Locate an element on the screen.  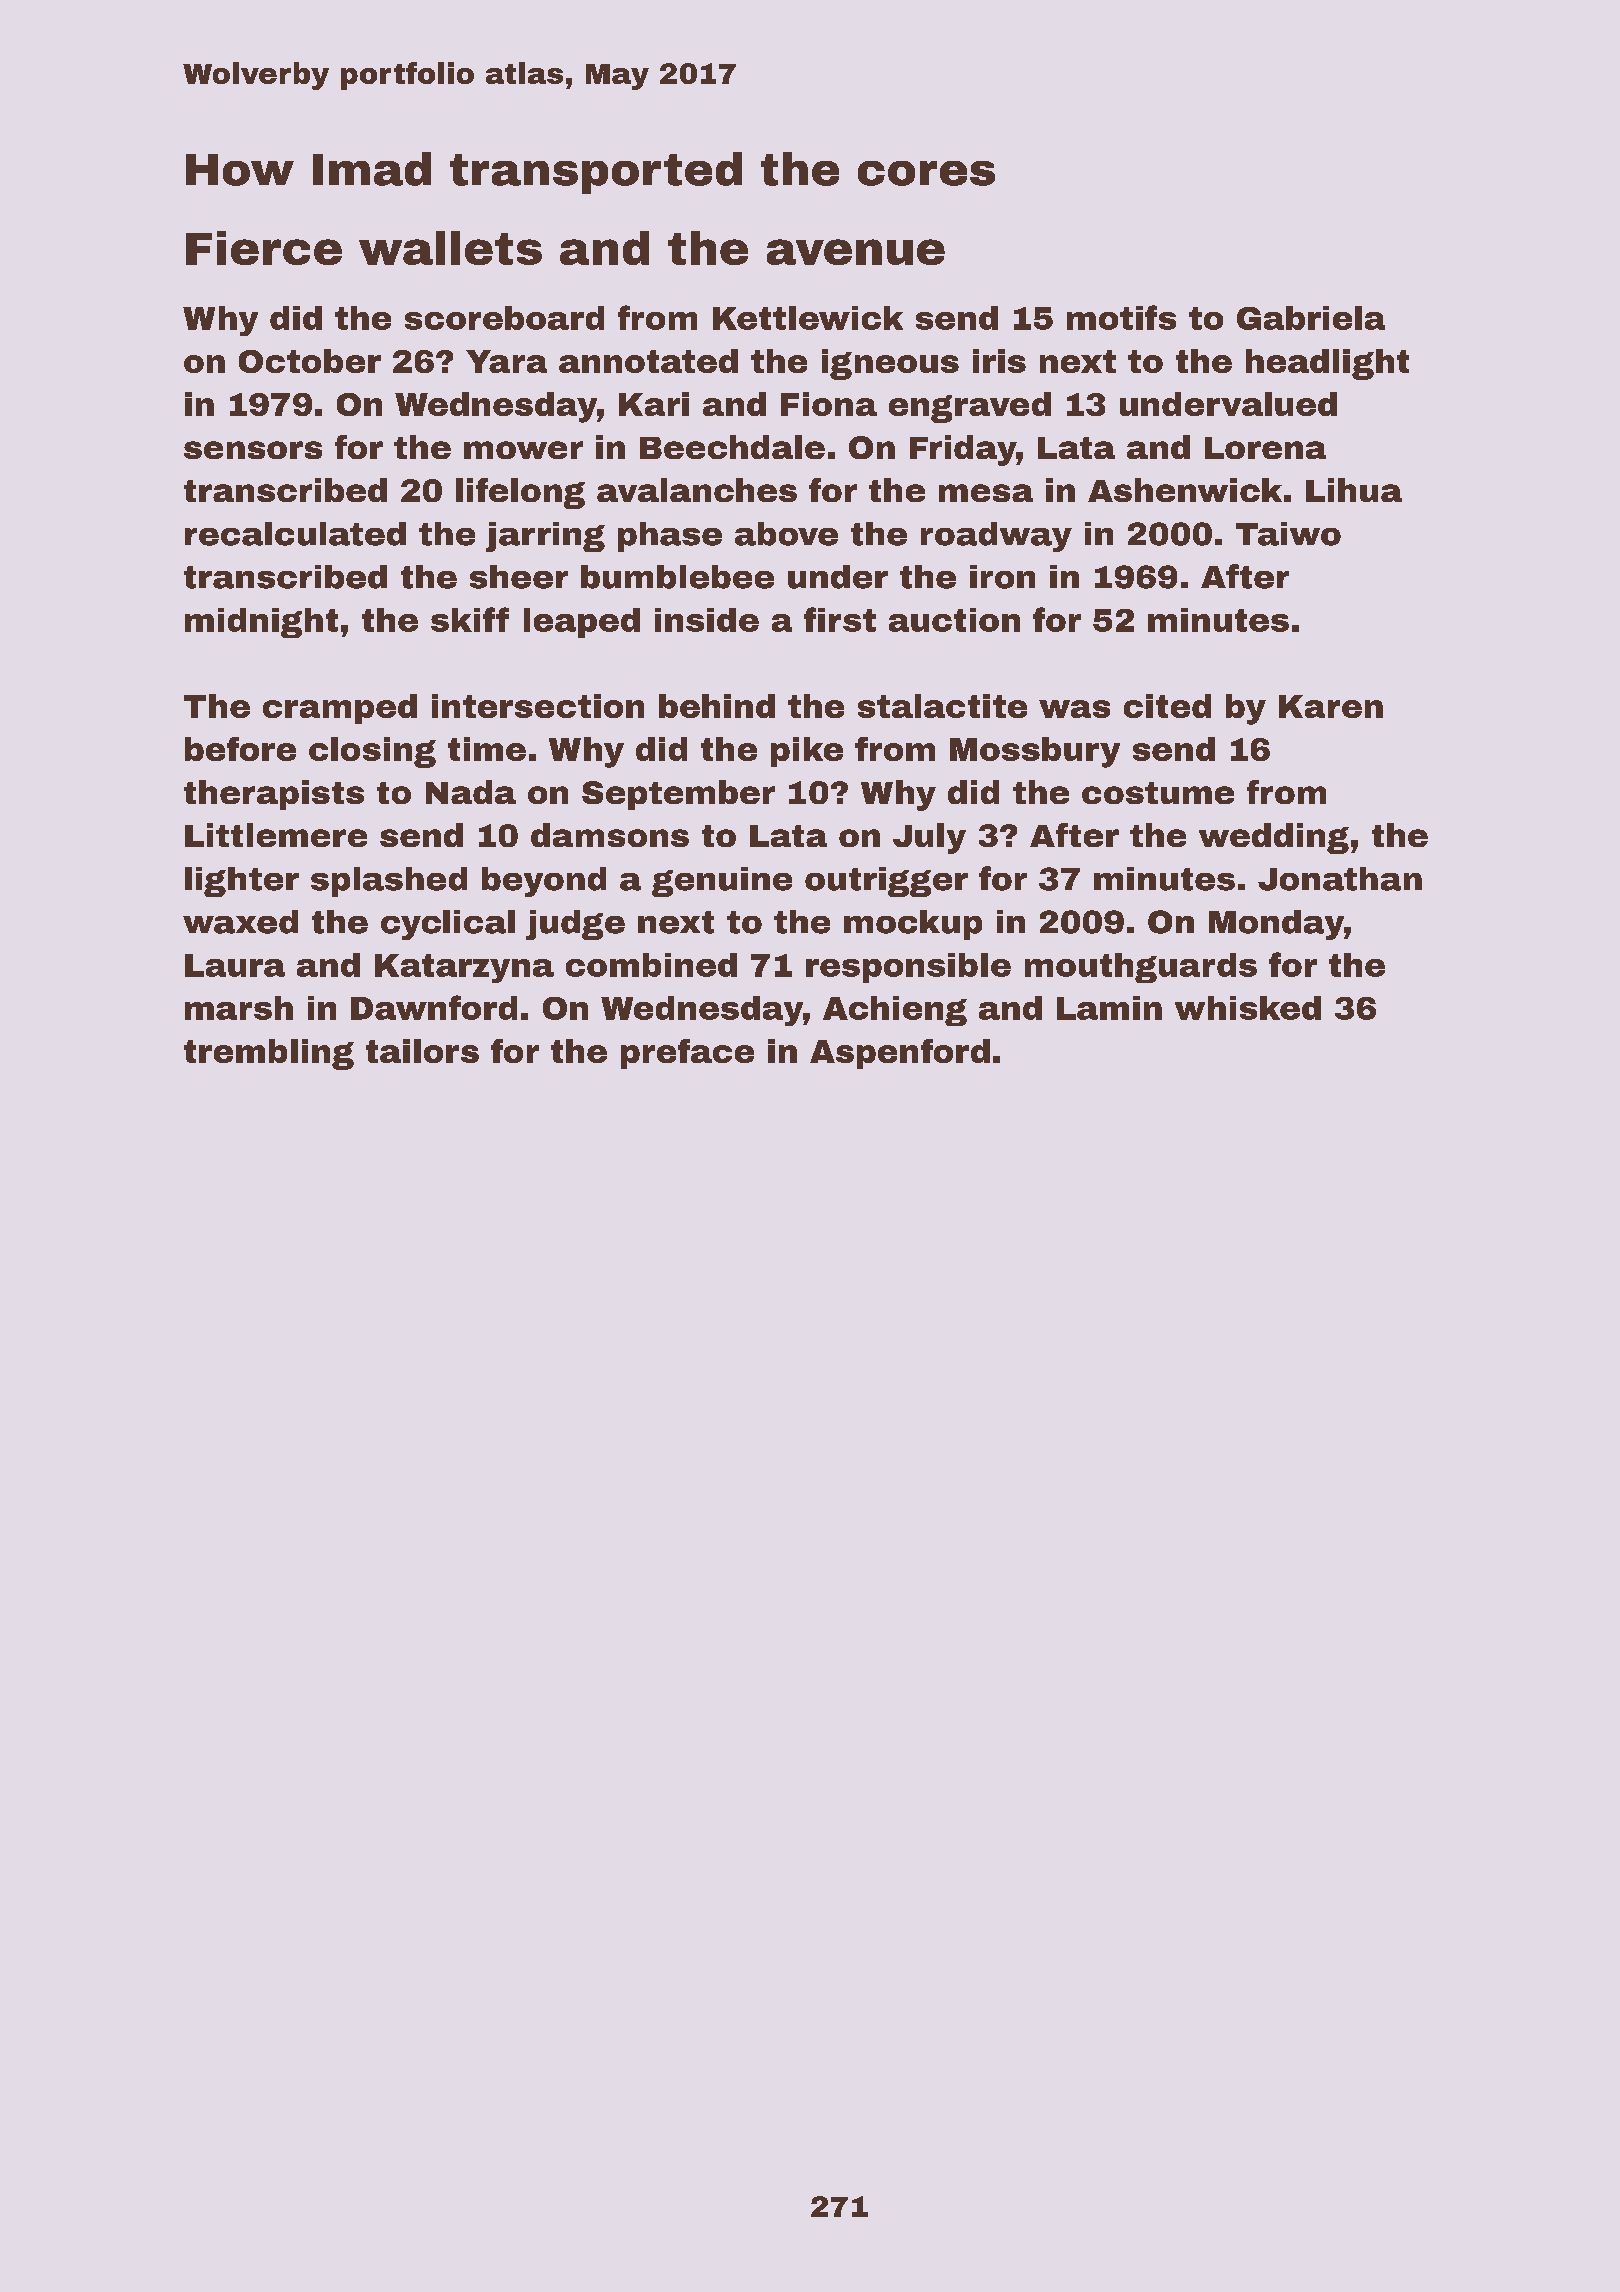
above is located at coordinates (786, 534).
